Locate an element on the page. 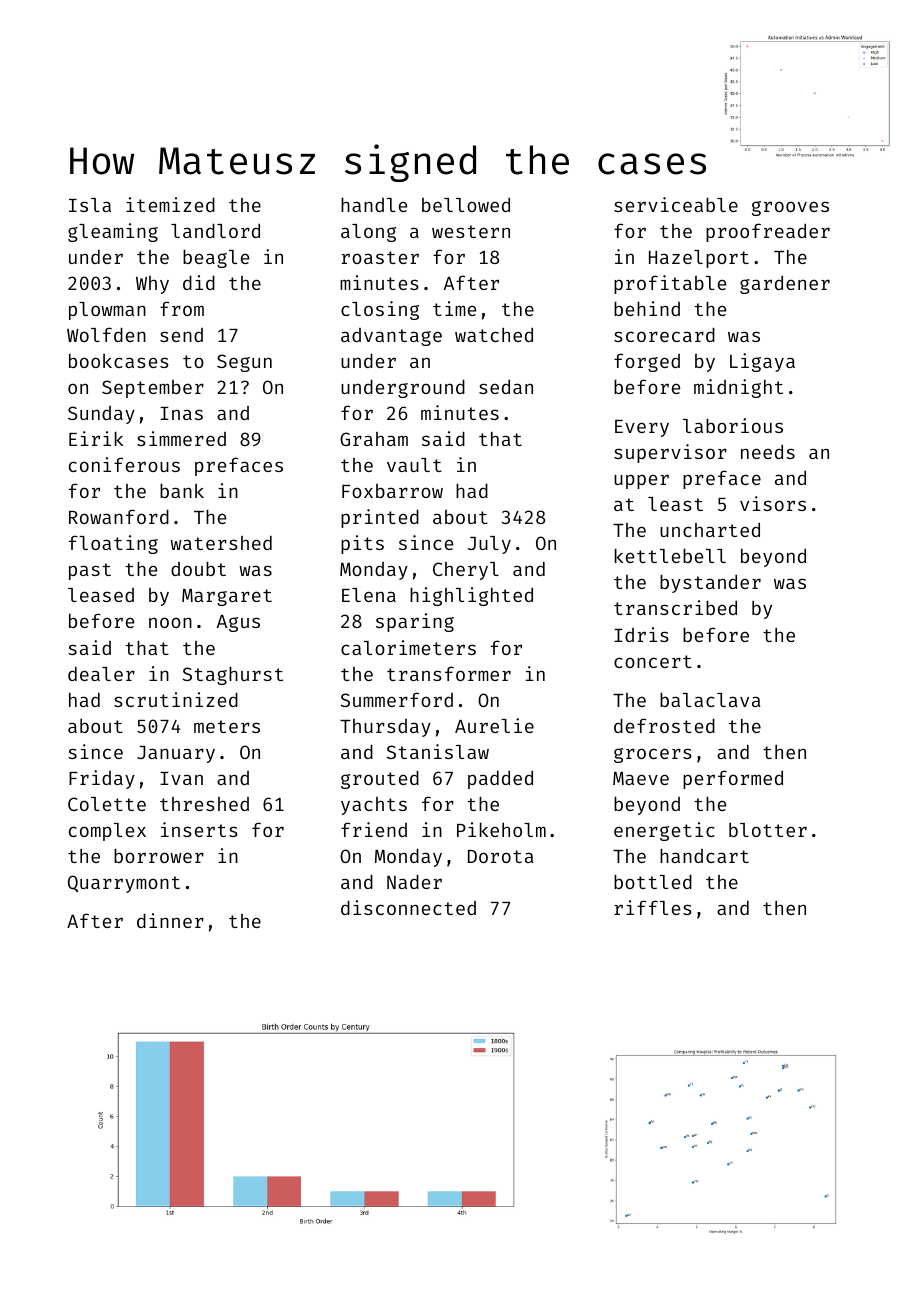  grooves is located at coordinates (790, 208).
